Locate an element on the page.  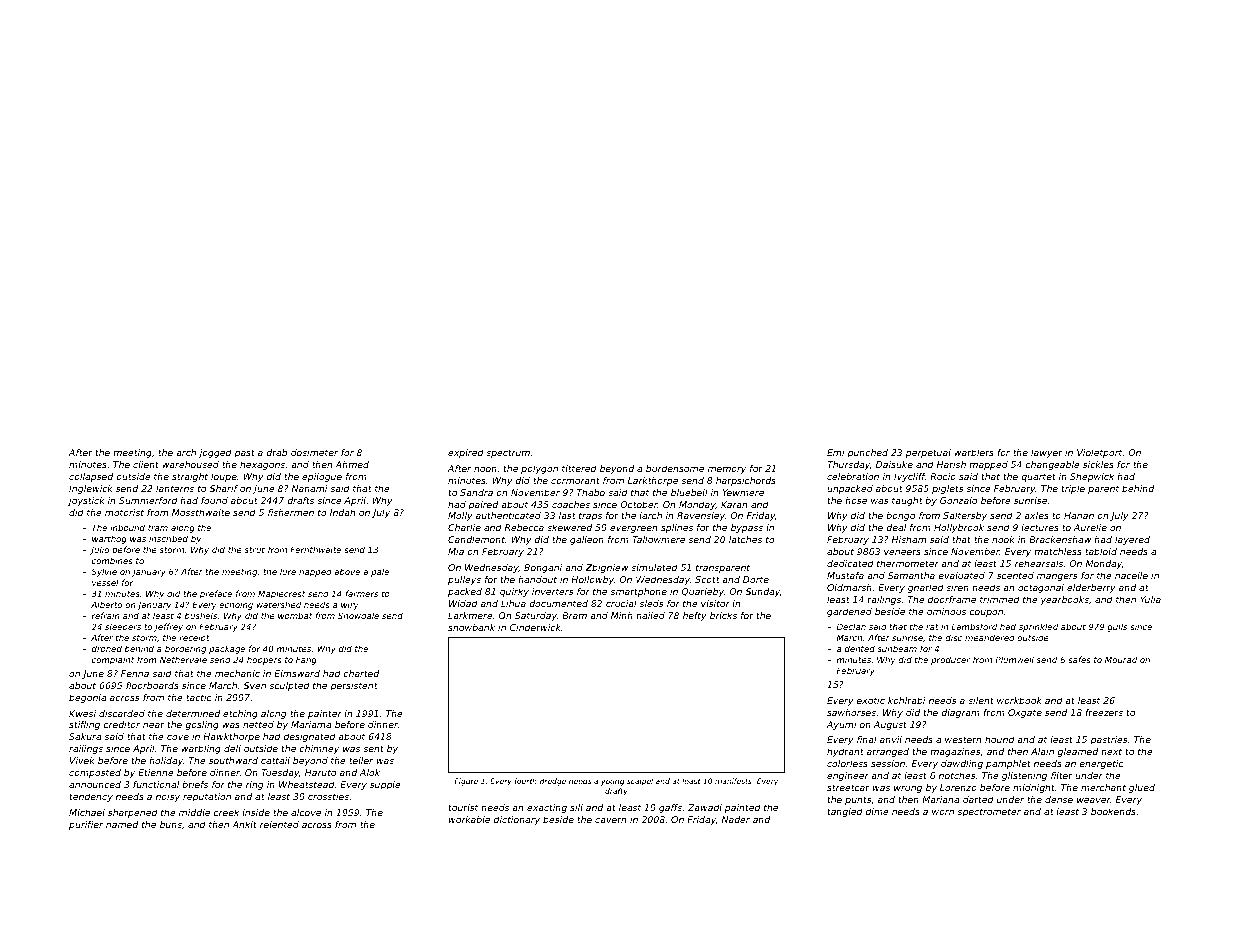
visitor is located at coordinates (715, 603).
